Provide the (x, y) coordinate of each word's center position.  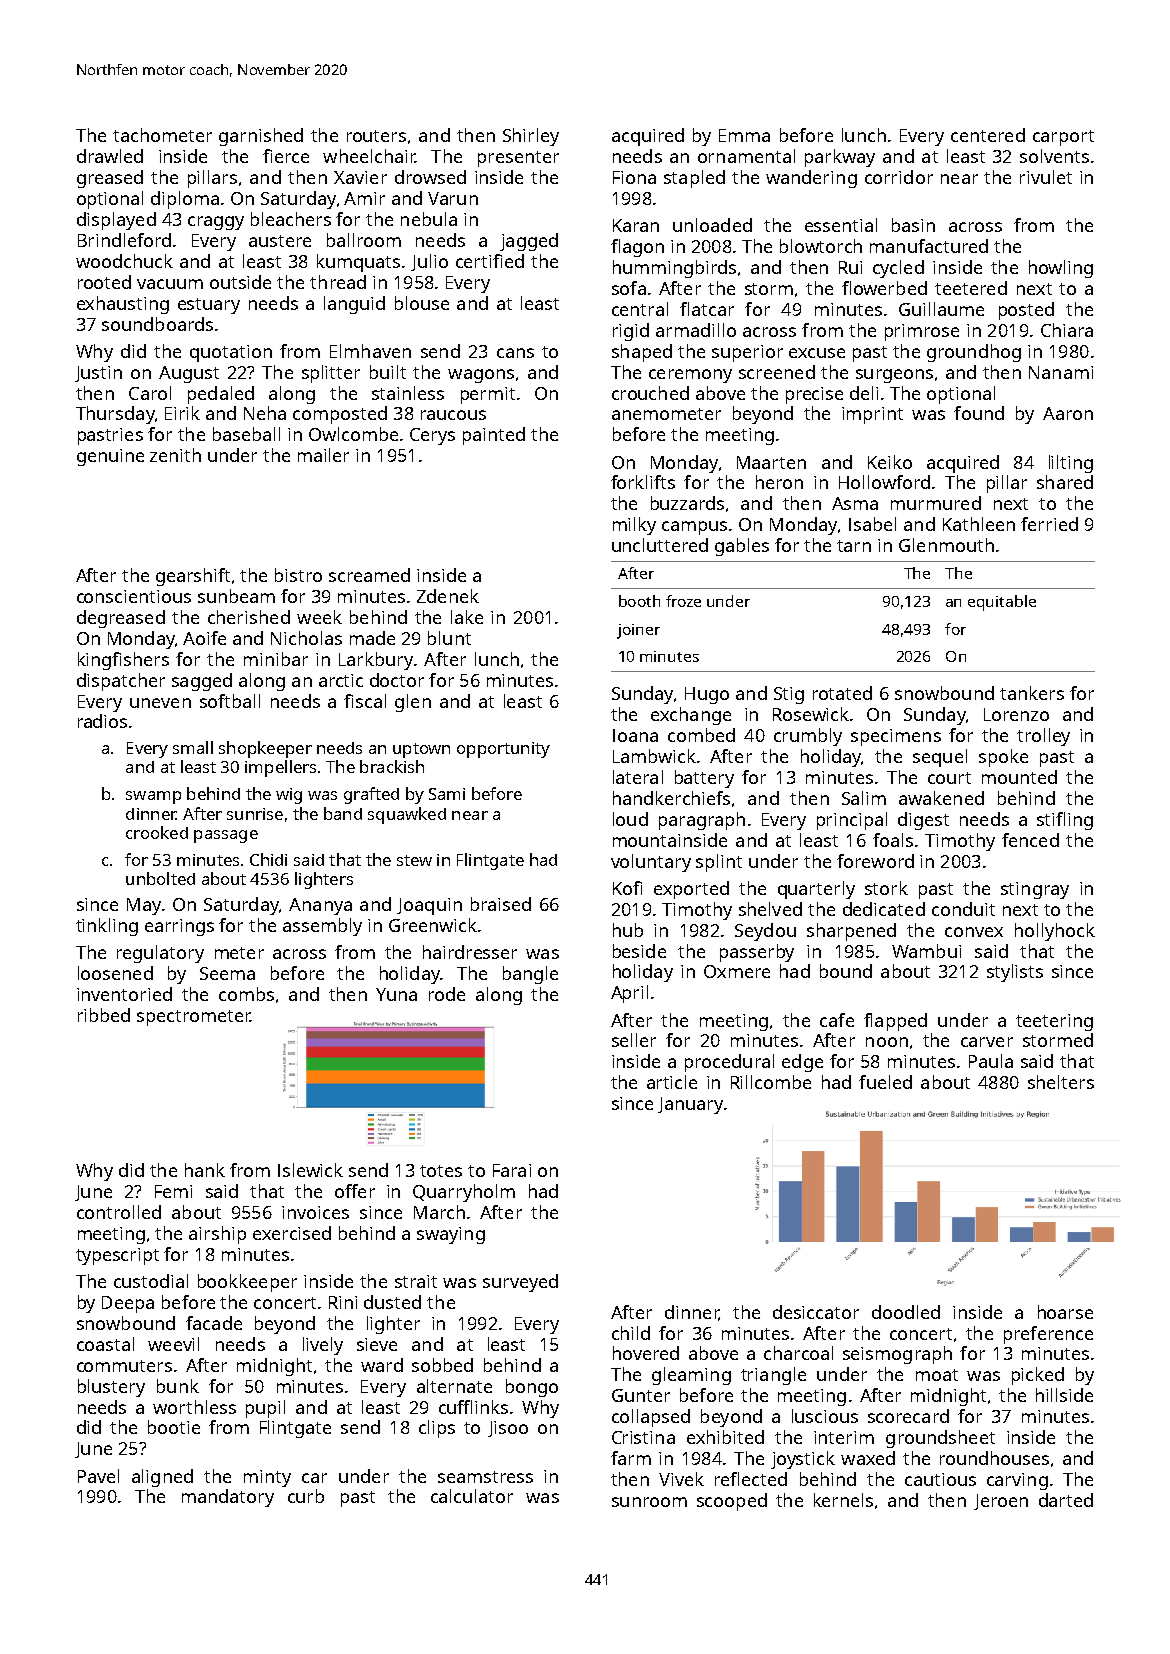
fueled (885, 1082)
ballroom (364, 240)
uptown (421, 750)
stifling (1065, 821)
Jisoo (508, 1429)
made (372, 638)
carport (1063, 138)
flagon (637, 248)
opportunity (503, 750)
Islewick (310, 1170)
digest (923, 821)
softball (230, 701)
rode (447, 994)
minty (267, 1478)
